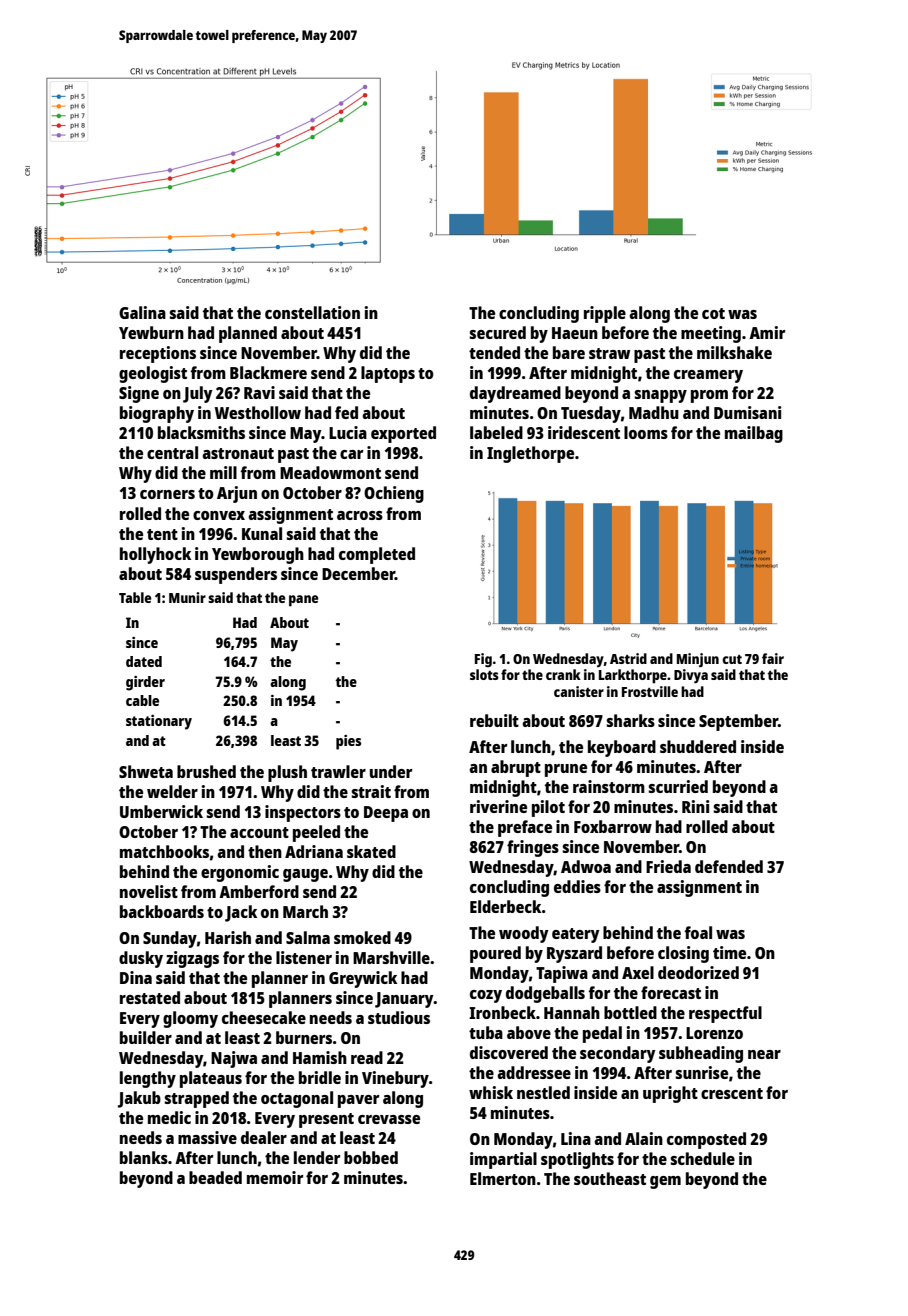  I want to click on secured, so click(497, 332).
